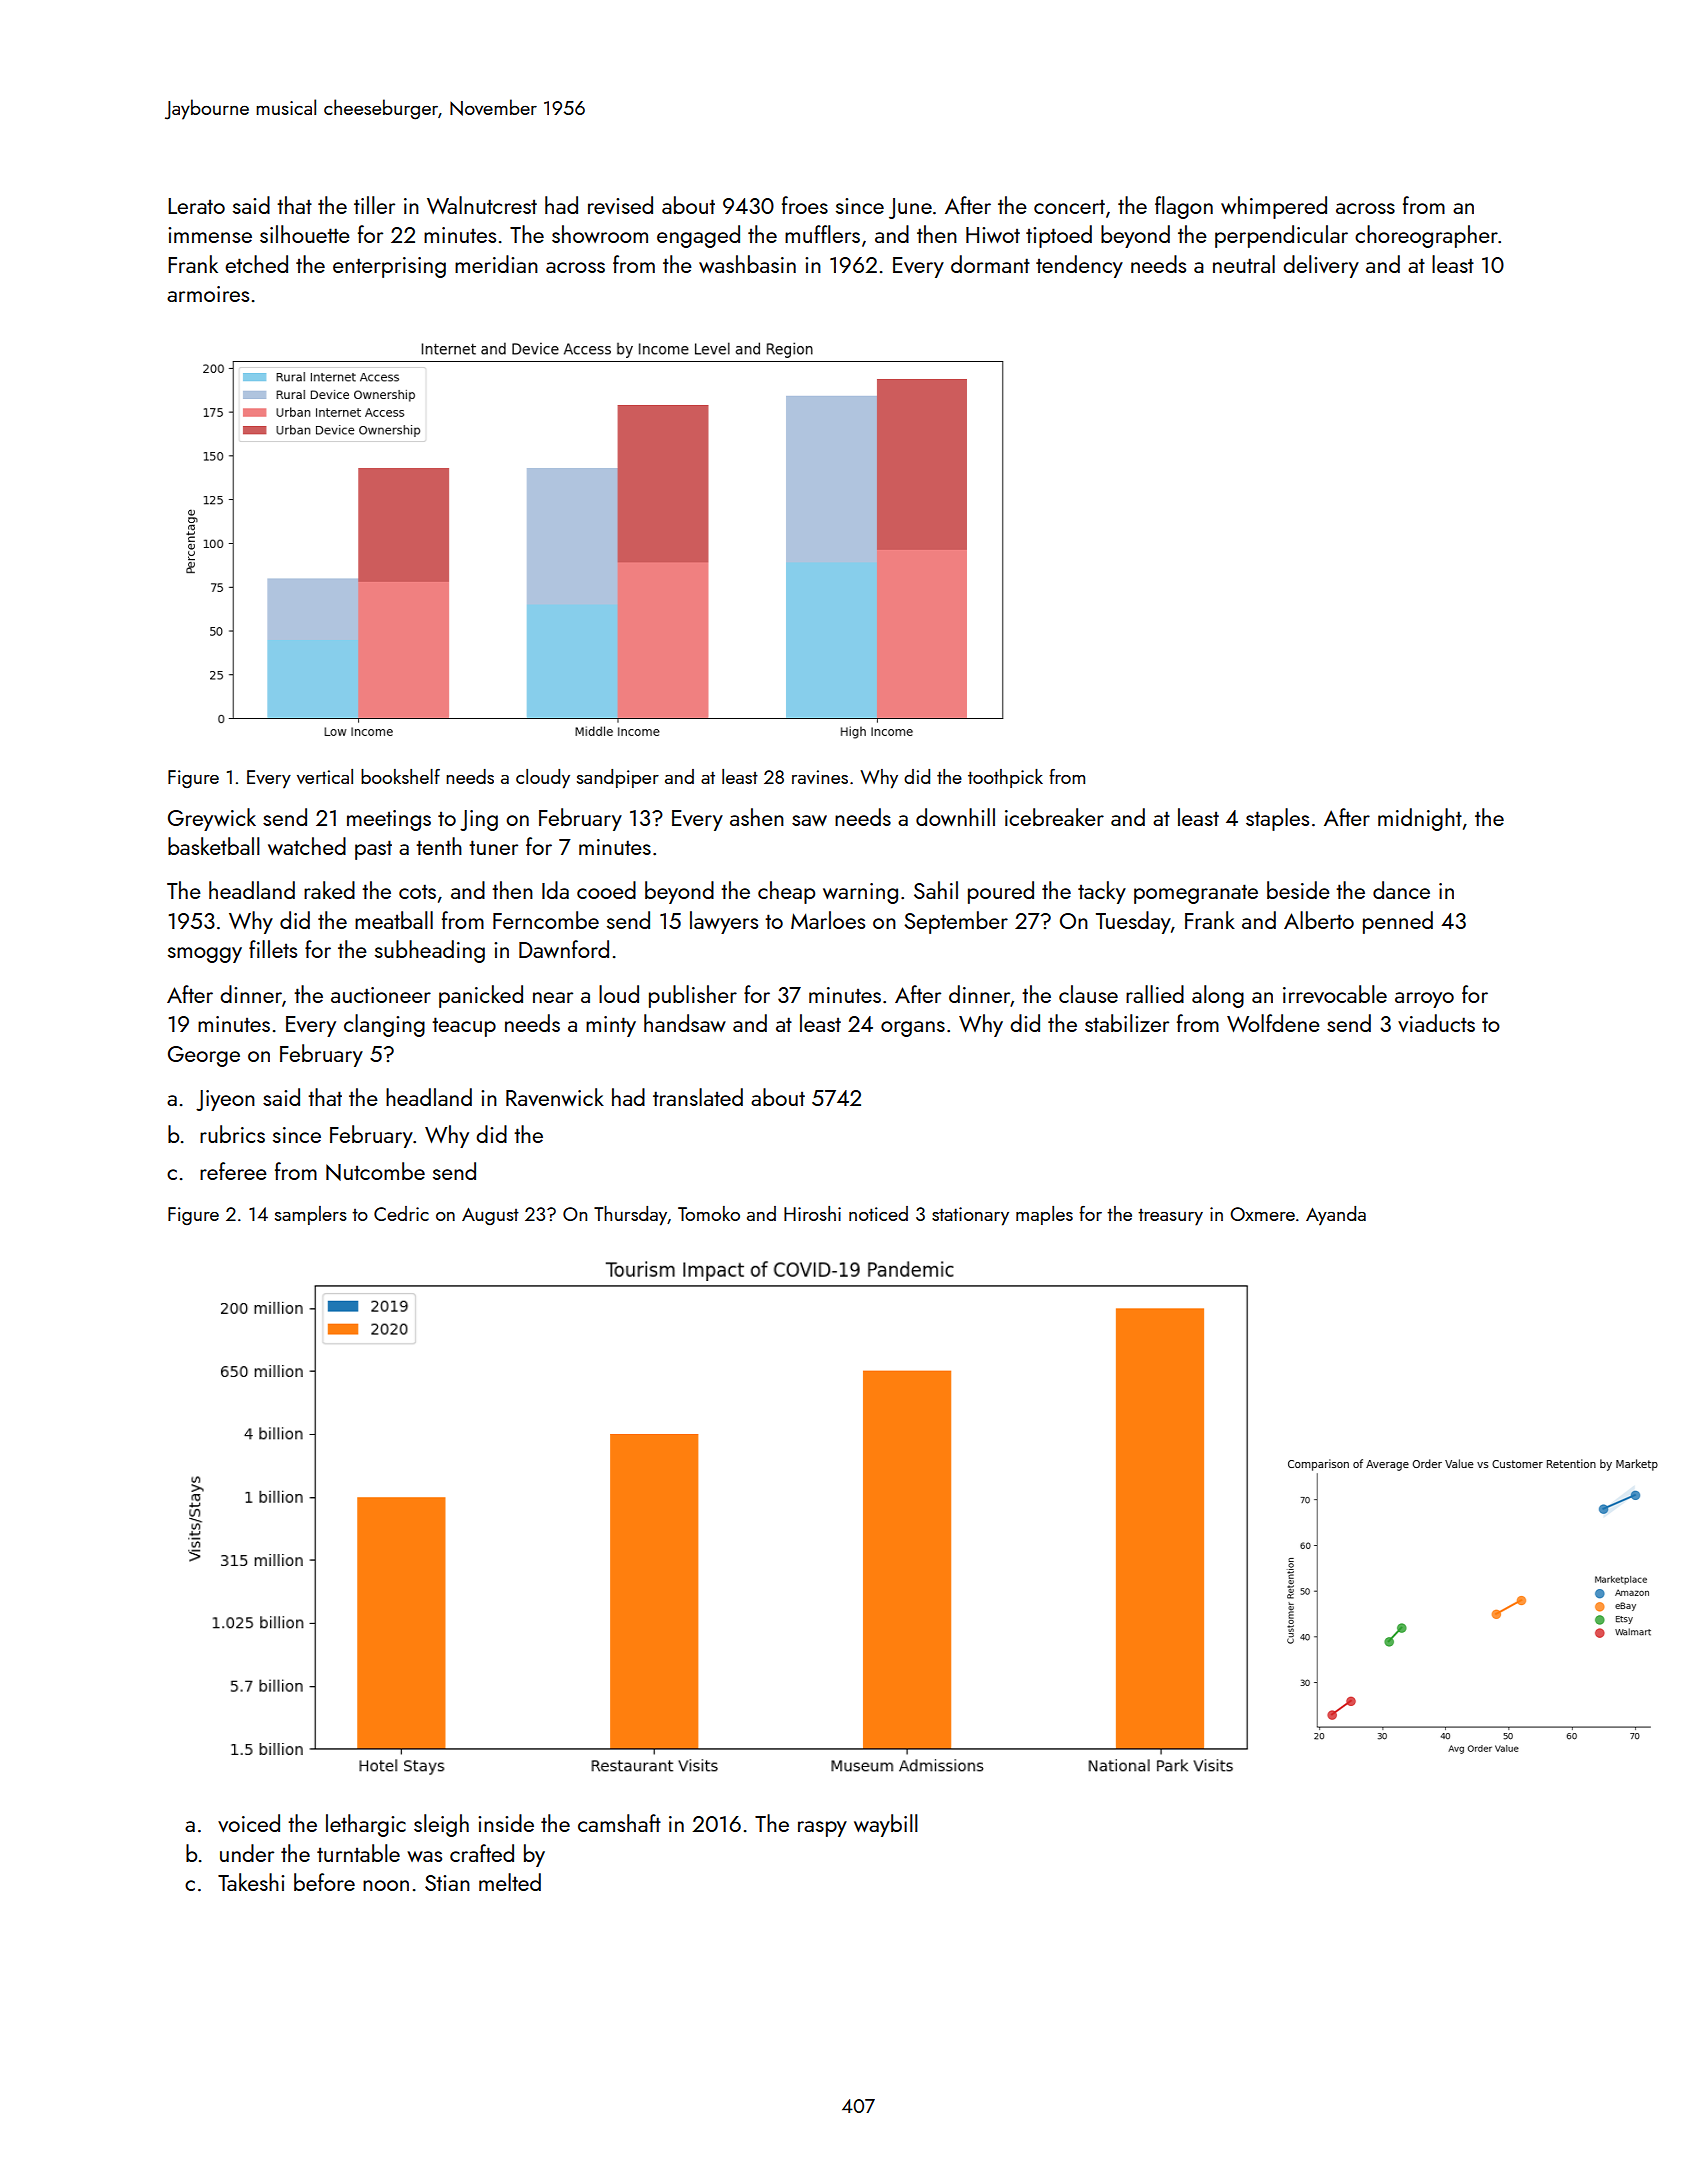  Describe the element at coordinates (1336, 1216) in the screenshot. I see `Ayanda` at that location.
